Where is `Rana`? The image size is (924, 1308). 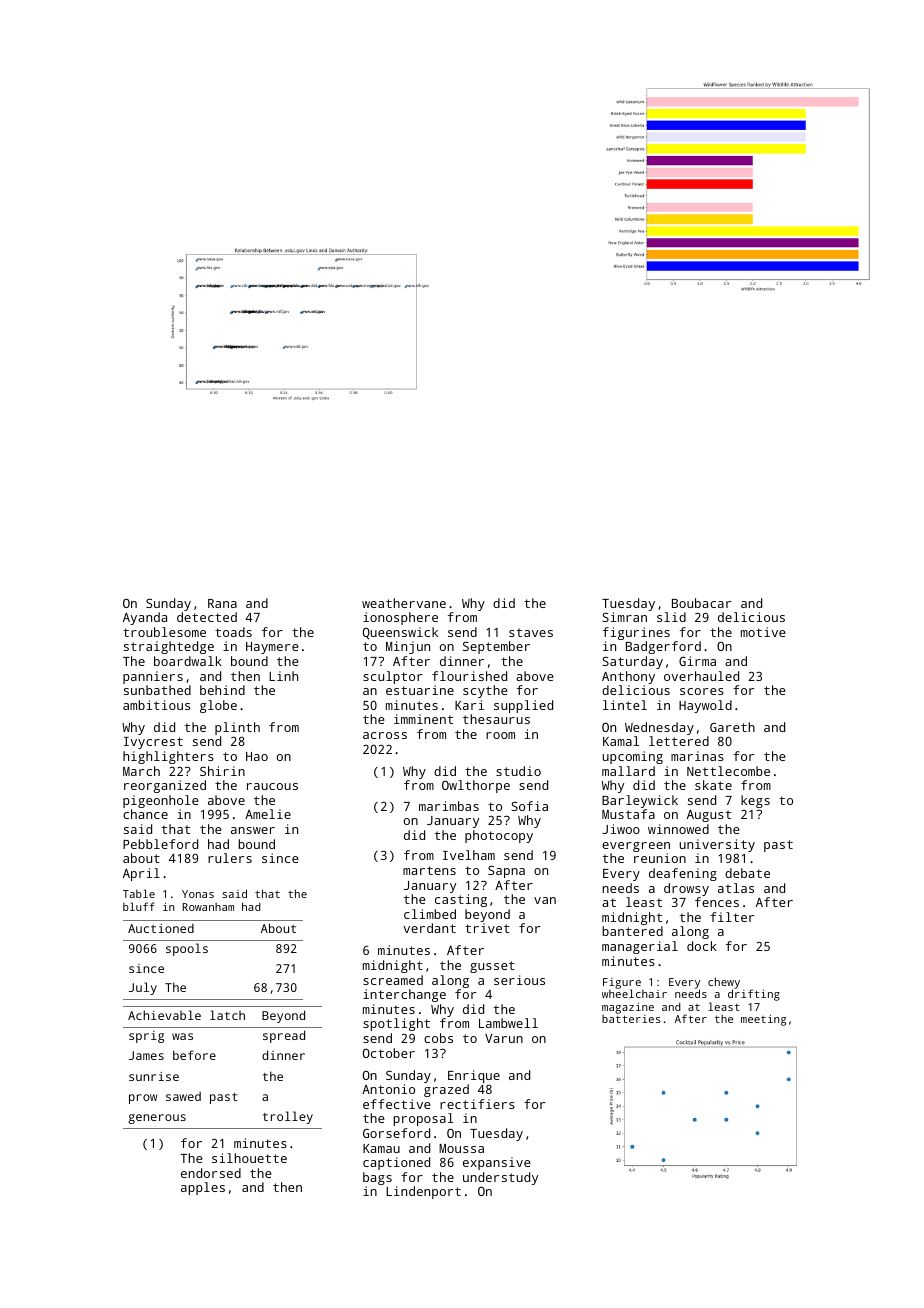 Rana is located at coordinates (222, 603).
